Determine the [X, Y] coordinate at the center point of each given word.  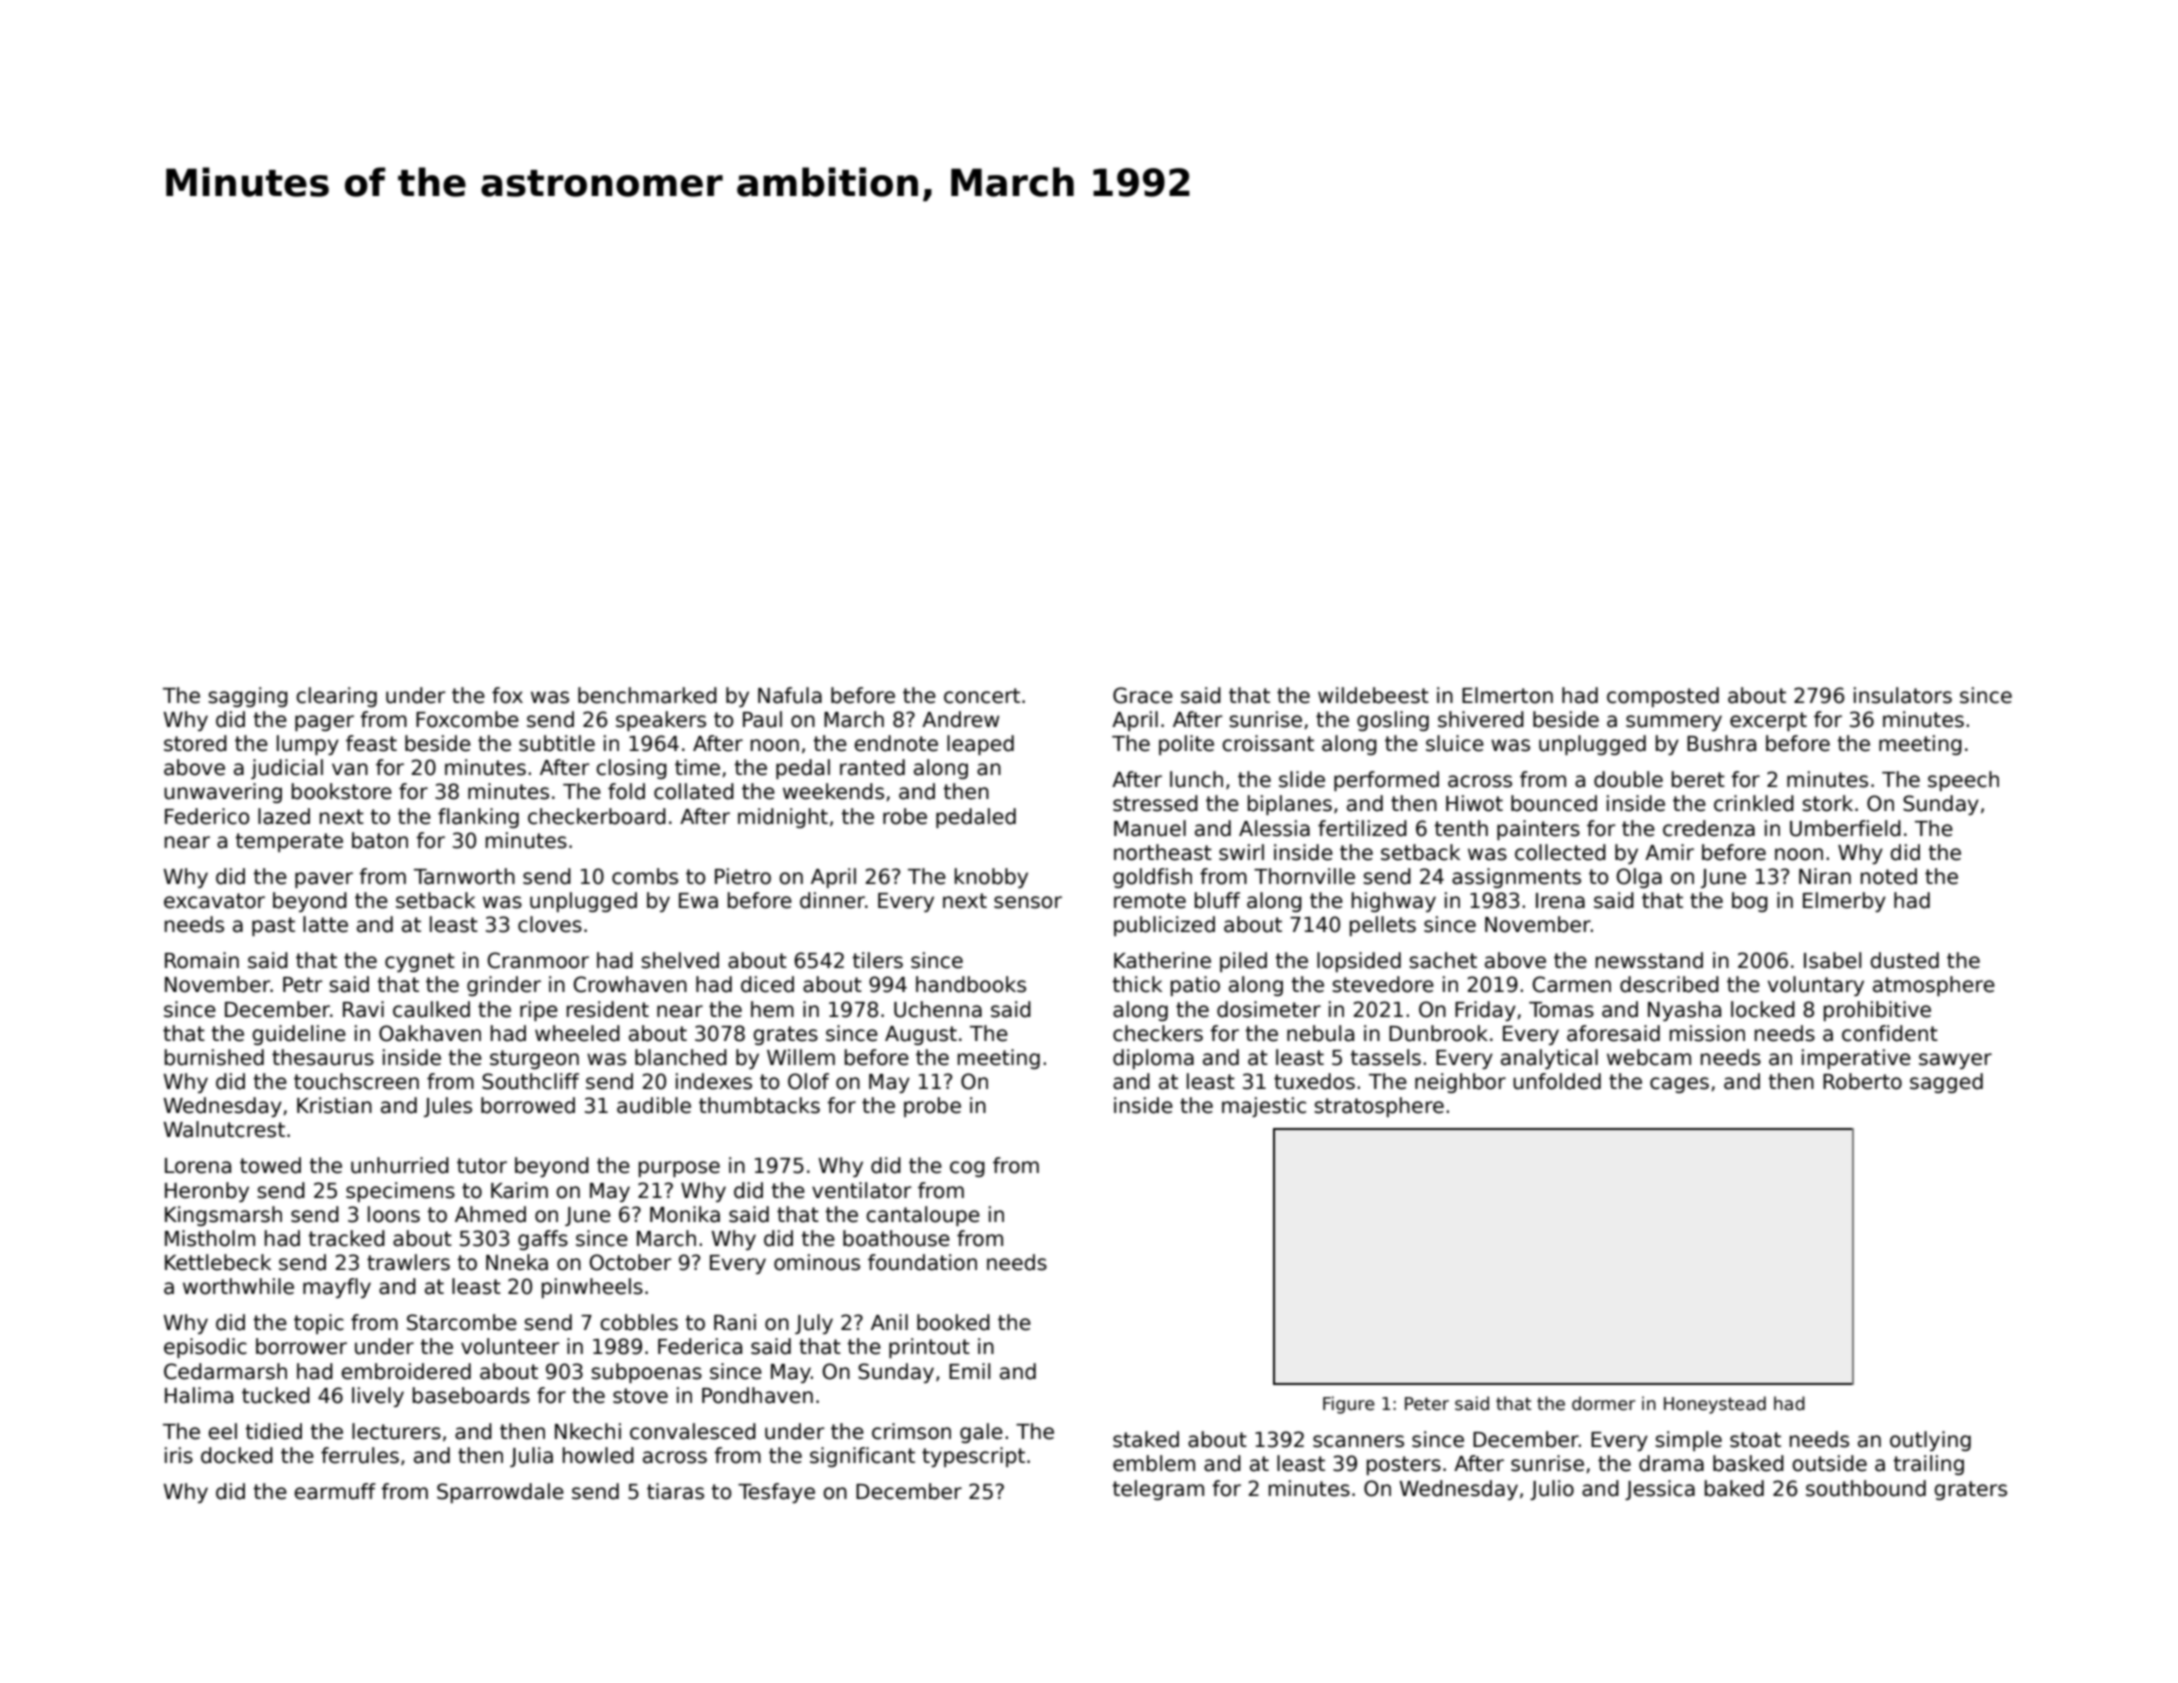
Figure [1349, 1405]
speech [1963, 781]
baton [380, 840]
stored [195, 743]
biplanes [1290, 805]
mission [1707, 1033]
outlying [1930, 1441]
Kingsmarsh [223, 1216]
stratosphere [1379, 1107]
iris [179, 1455]
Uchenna [938, 1009]
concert [982, 696]
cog [967, 1169]
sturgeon [534, 1059]
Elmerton [1507, 695]
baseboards [471, 1395]
